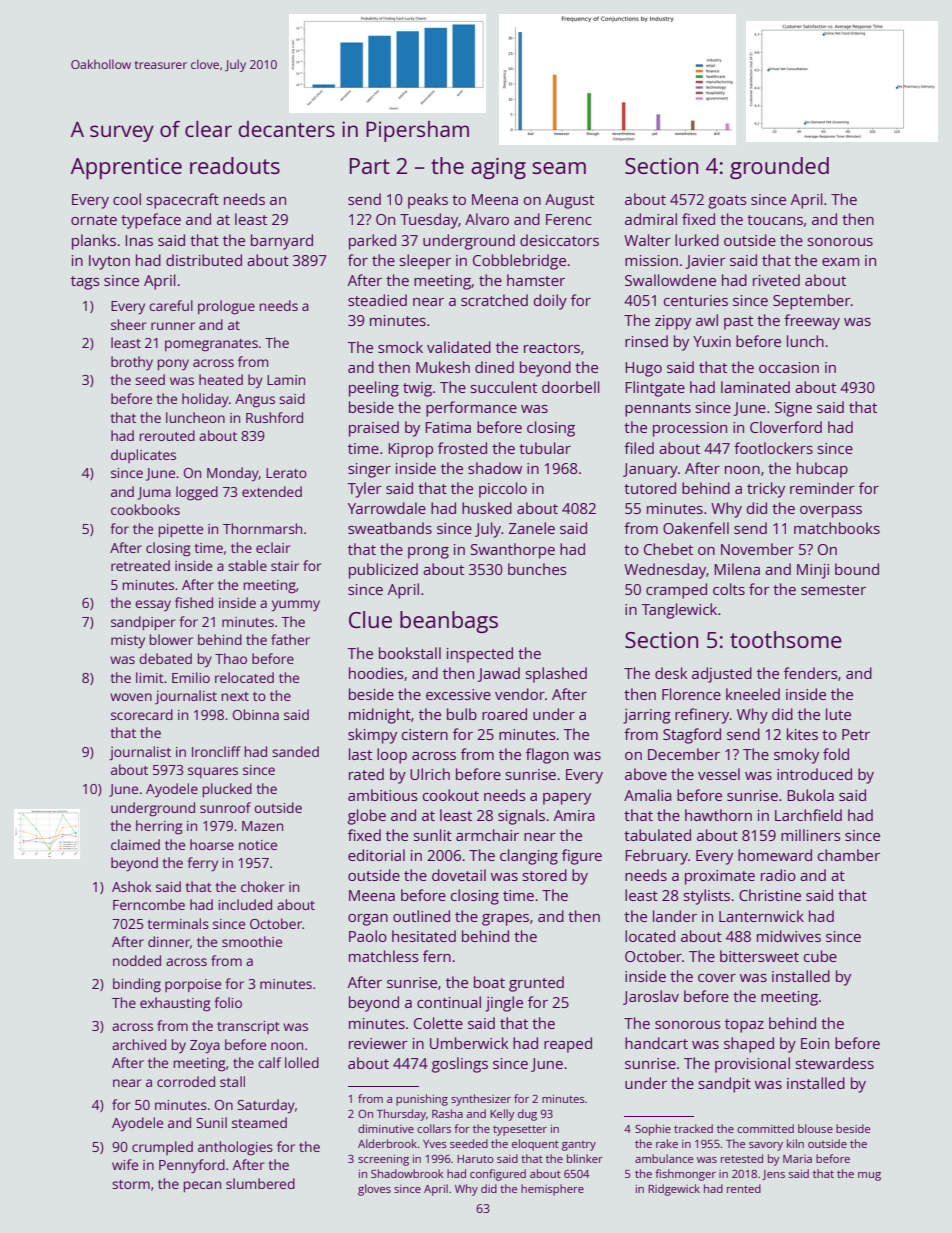 The width and height of the screenshot is (952, 1233). Describe the element at coordinates (808, 815) in the screenshot. I see `Larchfield` at that location.
